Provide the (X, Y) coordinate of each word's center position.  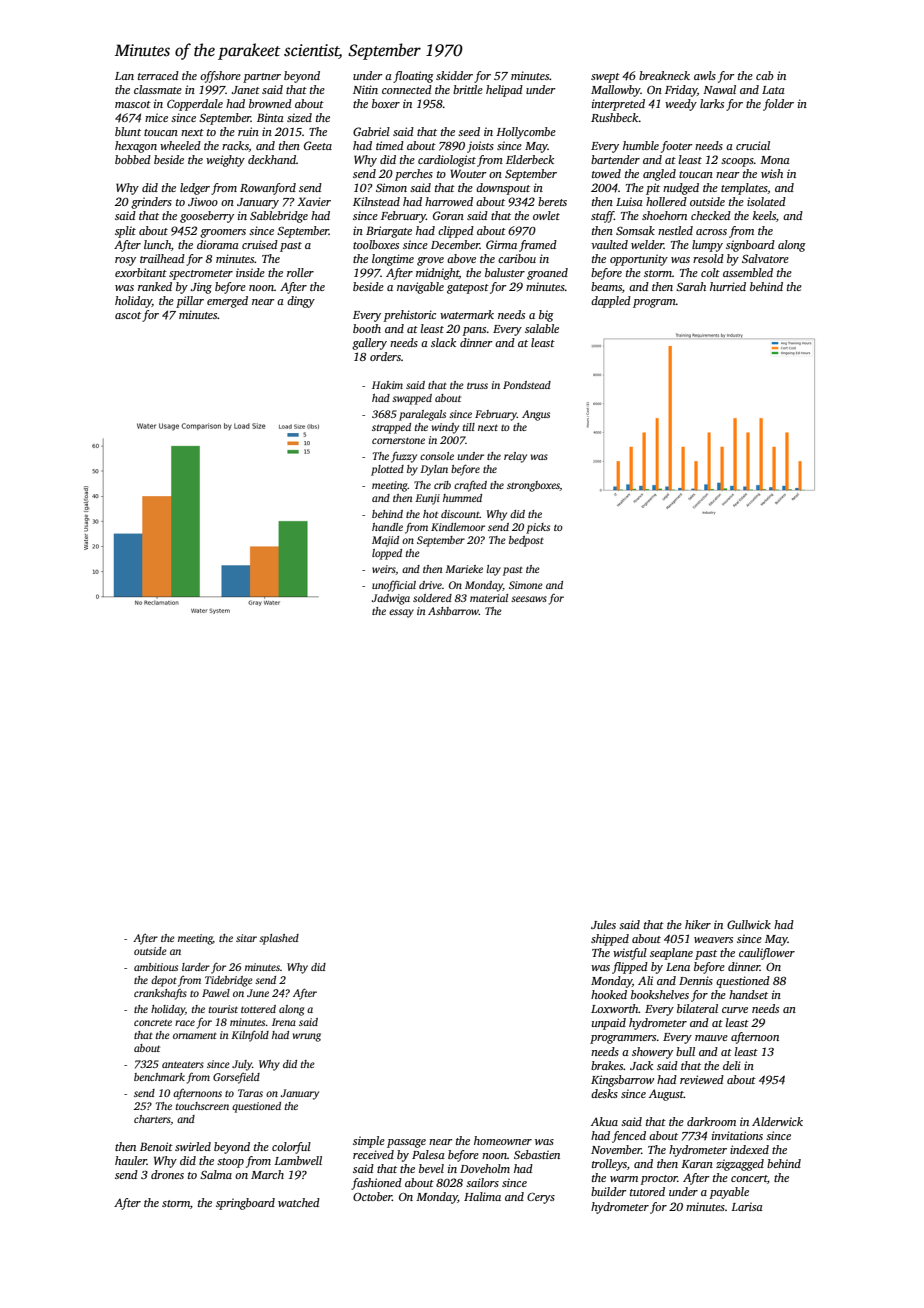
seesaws (529, 599)
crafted (470, 486)
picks (538, 528)
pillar (190, 302)
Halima (482, 1196)
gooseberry (207, 217)
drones (167, 1174)
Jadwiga (391, 599)
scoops (737, 162)
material (489, 598)
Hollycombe (526, 133)
